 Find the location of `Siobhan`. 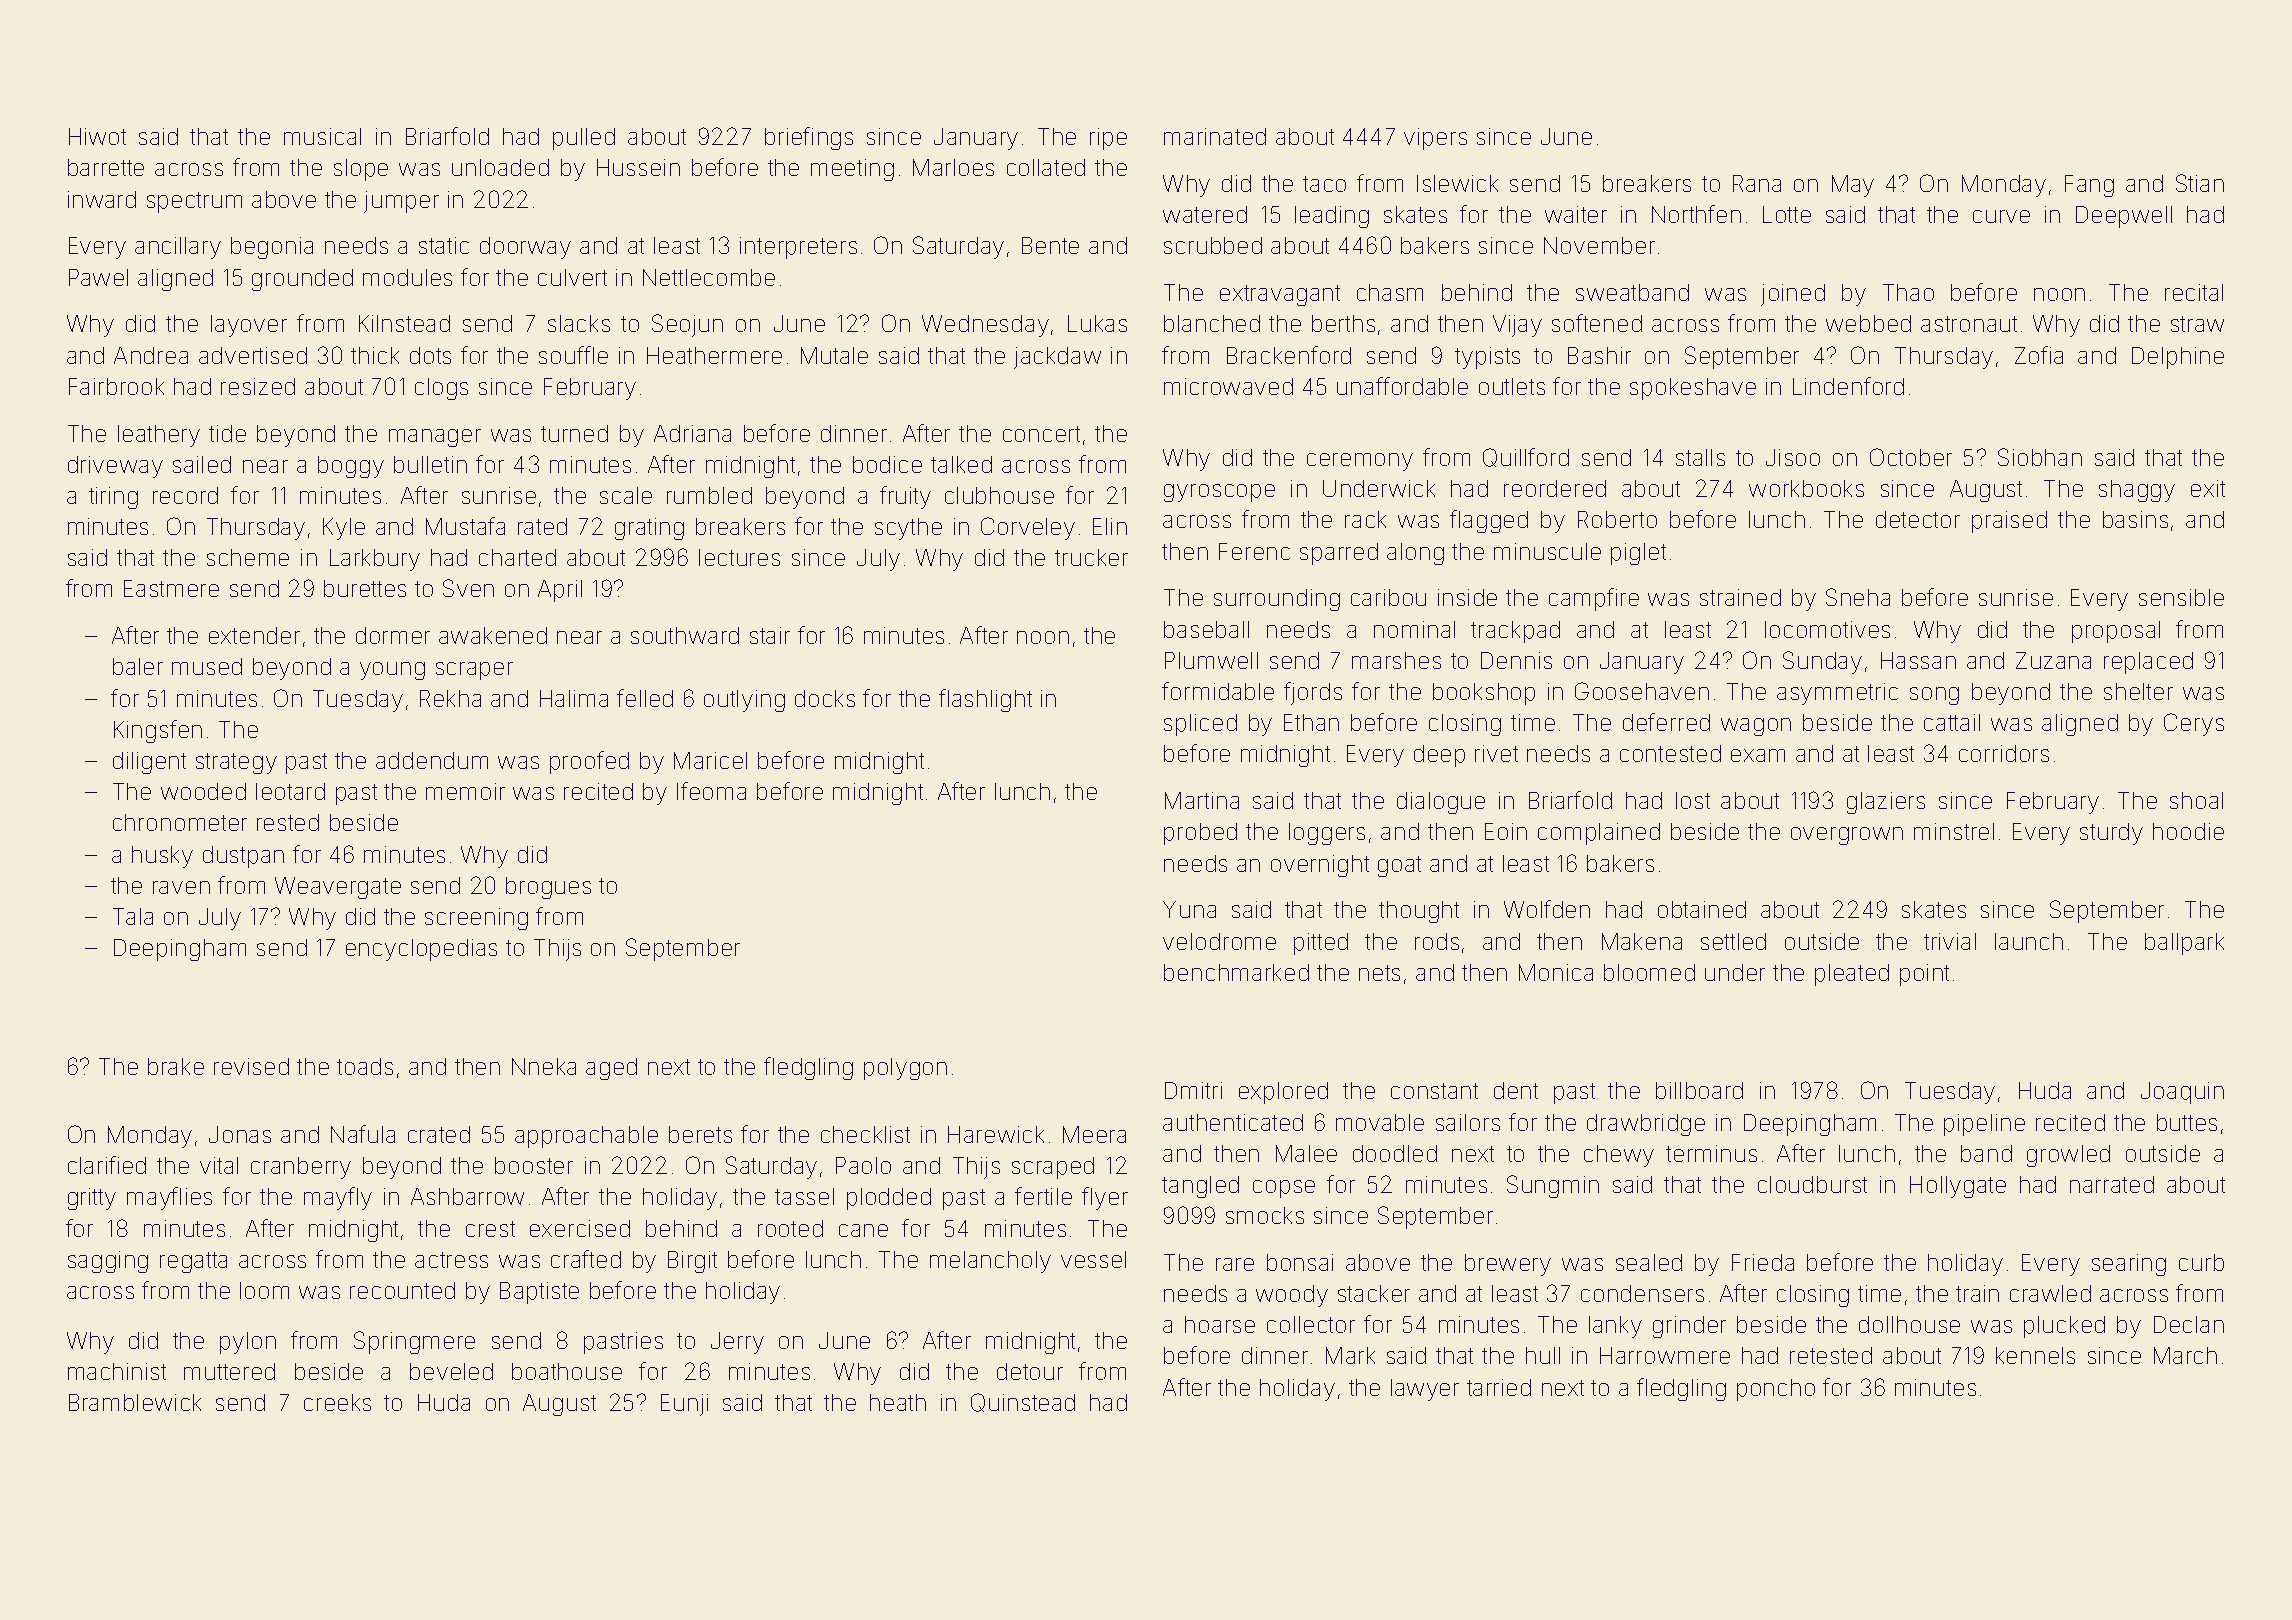

Siobhan is located at coordinates (2040, 457).
